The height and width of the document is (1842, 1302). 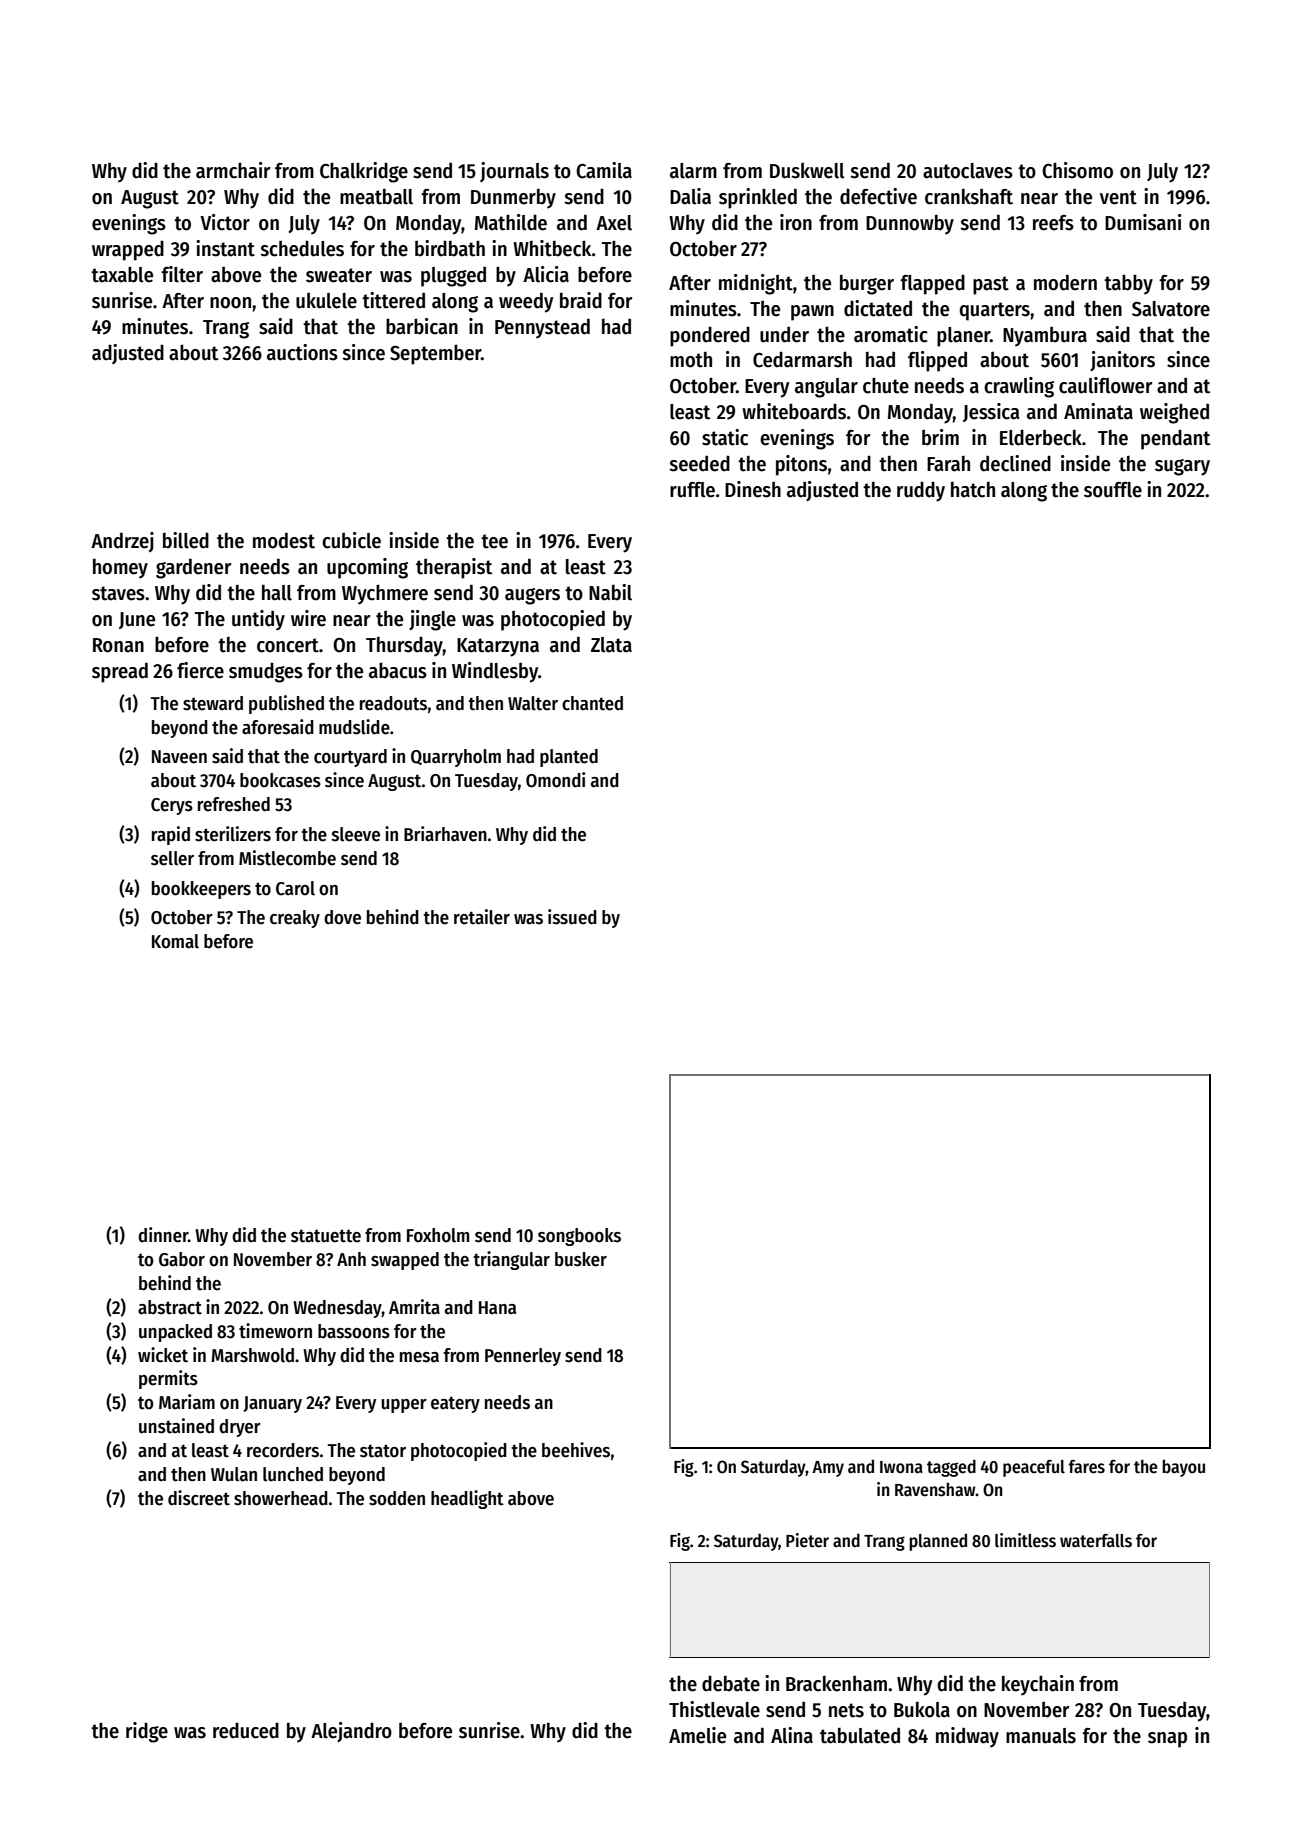 I want to click on souffle, so click(x=1113, y=490).
